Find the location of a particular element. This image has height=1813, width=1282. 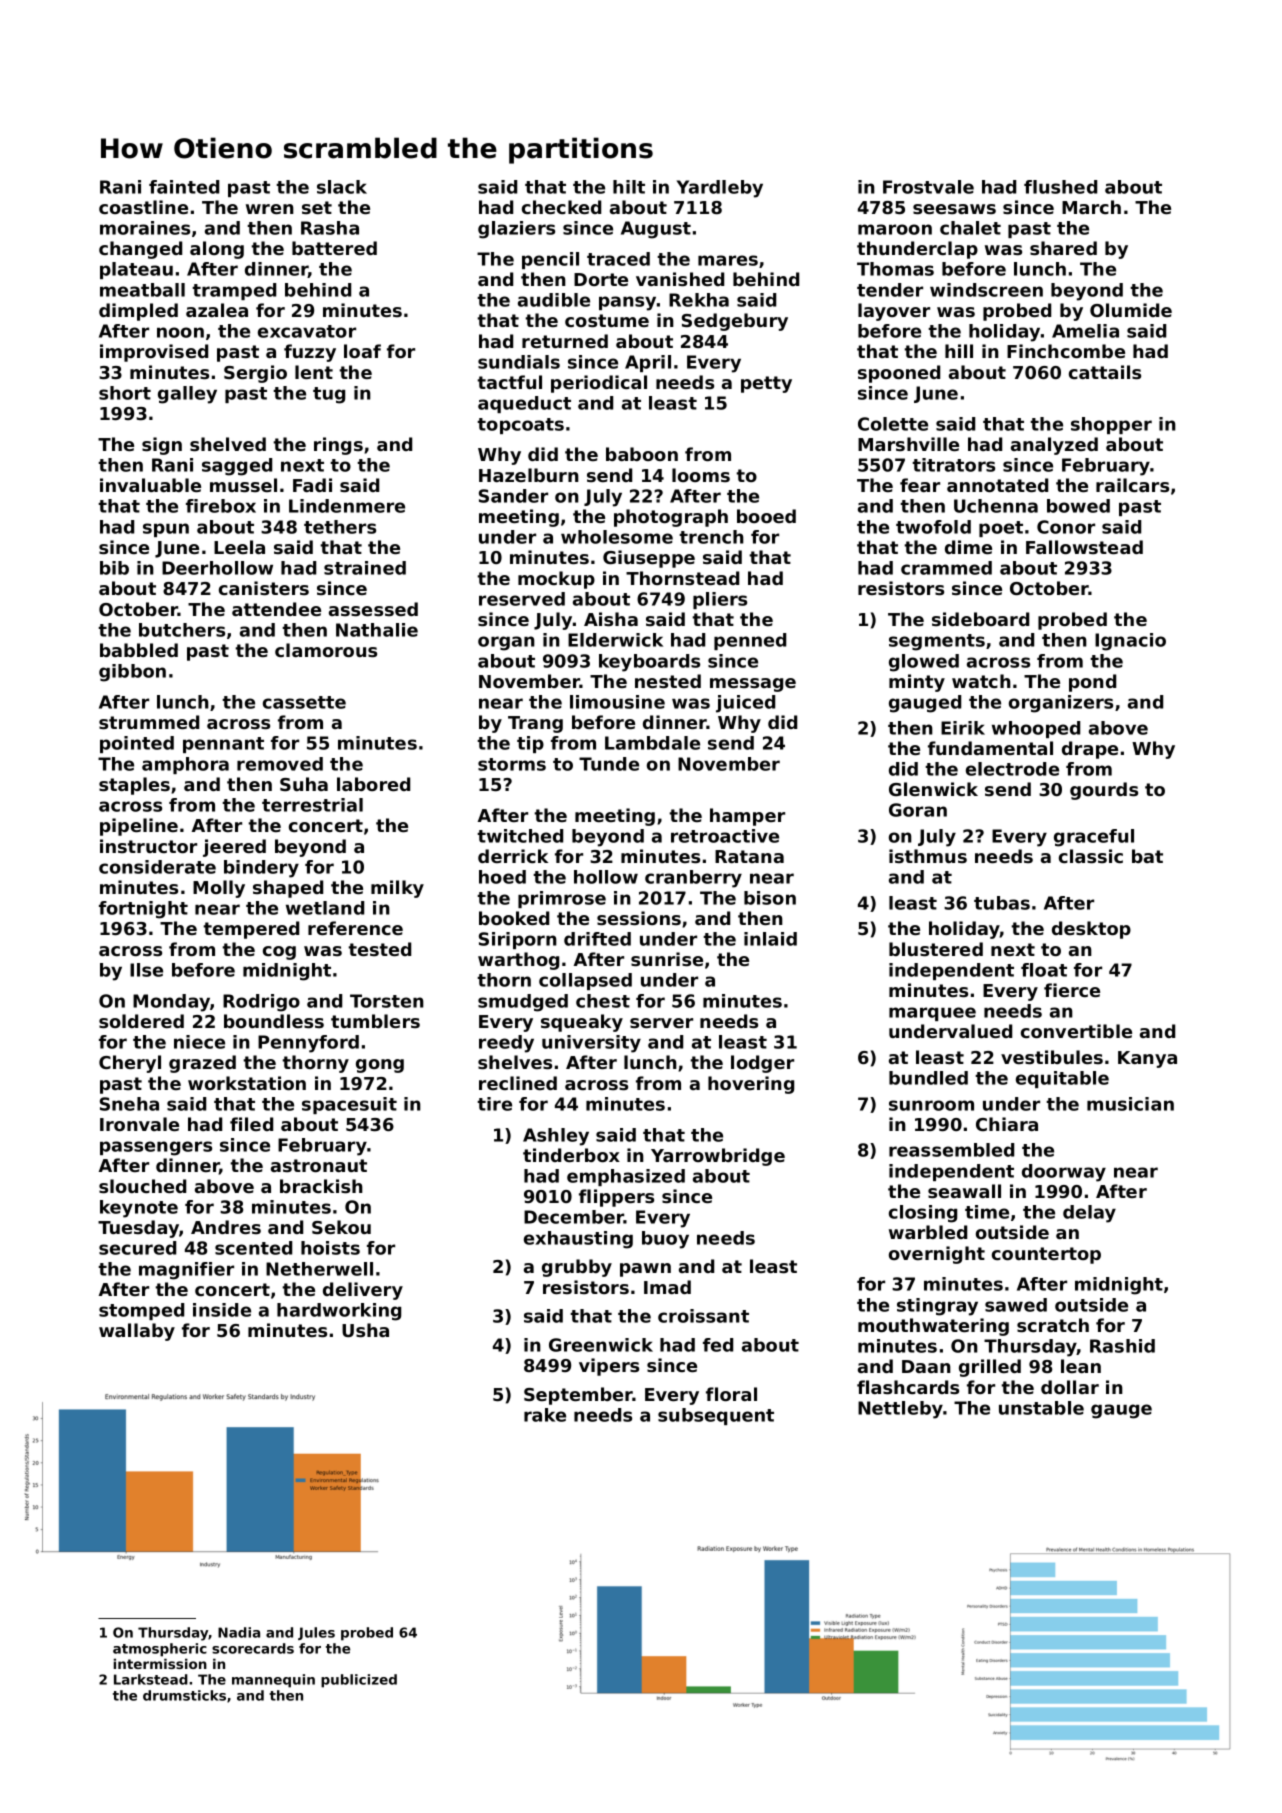

periodical is located at coordinates (599, 384).
